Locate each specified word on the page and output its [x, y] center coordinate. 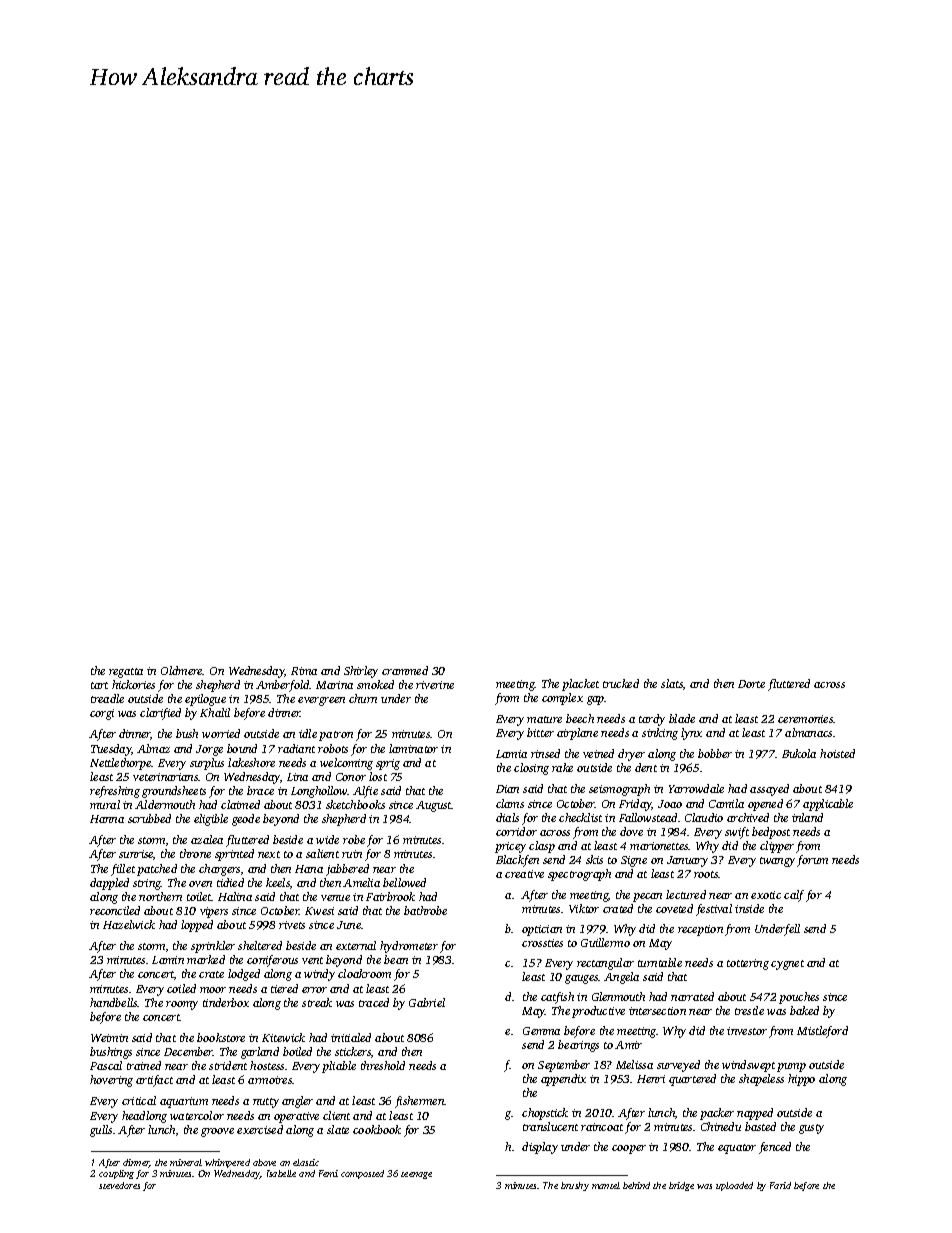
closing [531, 769]
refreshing [115, 792]
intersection [657, 1011]
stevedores [119, 1185]
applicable [828, 805]
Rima [304, 671]
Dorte [751, 684]
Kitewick [283, 1037]
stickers [353, 1052]
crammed [405, 670]
